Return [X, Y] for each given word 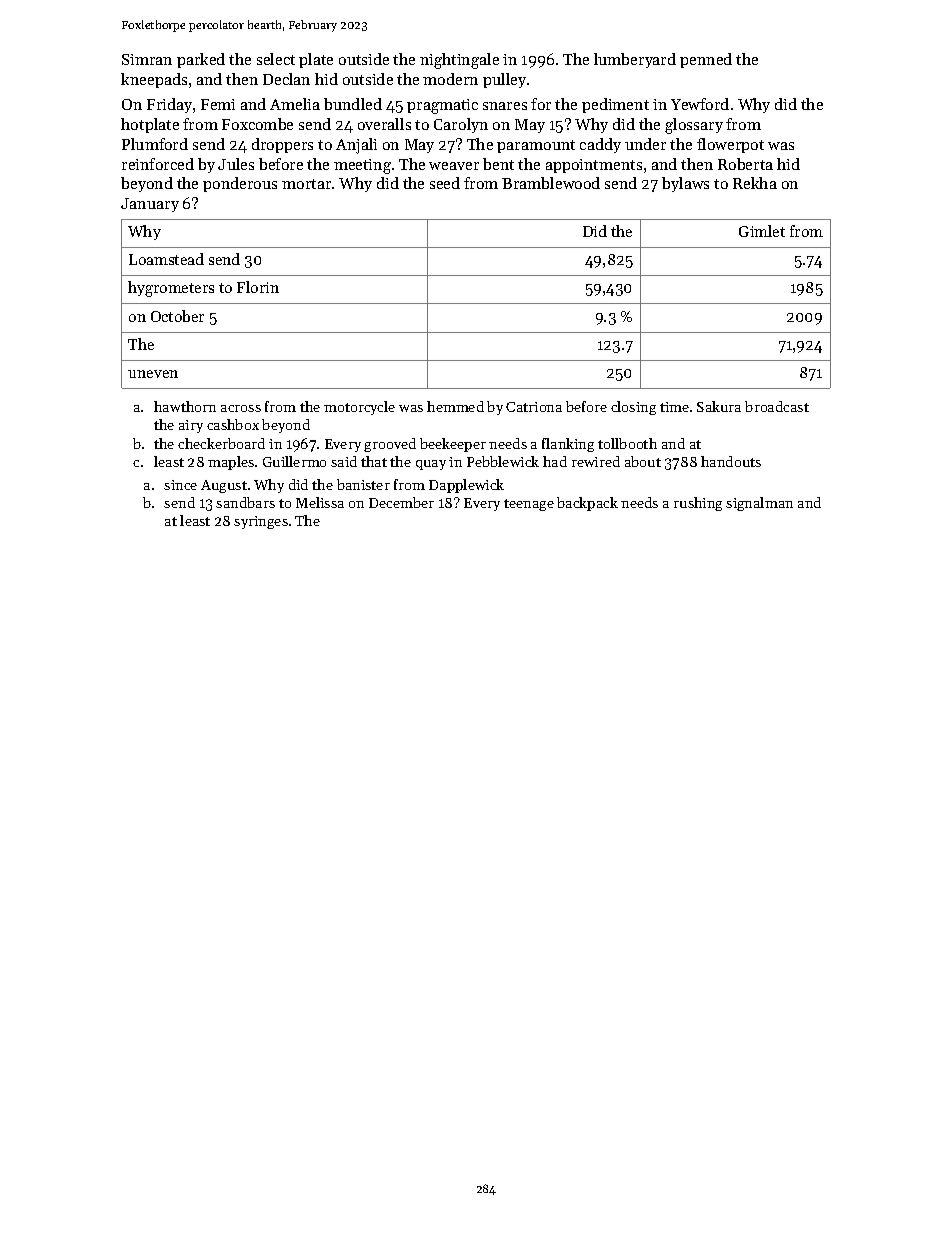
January [150, 205]
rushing [698, 504]
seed [445, 183]
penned [706, 60]
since [180, 485]
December [401, 502]
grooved [390, 445]
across [241, 408]
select [276, 59]
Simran [147, 59]
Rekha [755, 183]
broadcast [777, 406]
